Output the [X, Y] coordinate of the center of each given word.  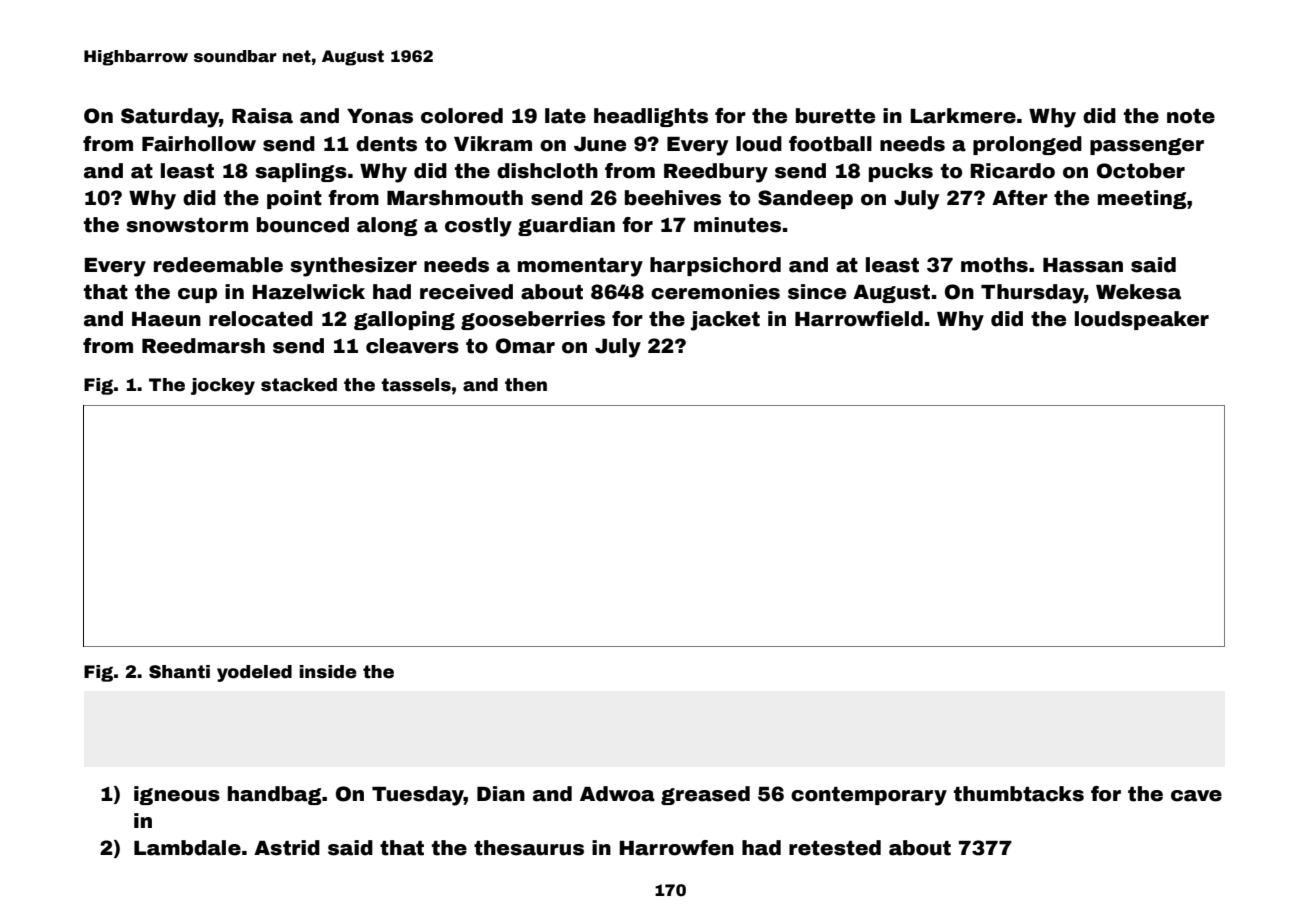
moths [994, 265]
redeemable [218, 265]
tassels [416, 385]
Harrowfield [859, 319]
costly [478, 227]
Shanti [179, 672]
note [1191, 116]
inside [328, 672]
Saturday [170, 118]
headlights [651, 117]
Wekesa [1138, 292]
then [526, 385]
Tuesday [418, 796]
